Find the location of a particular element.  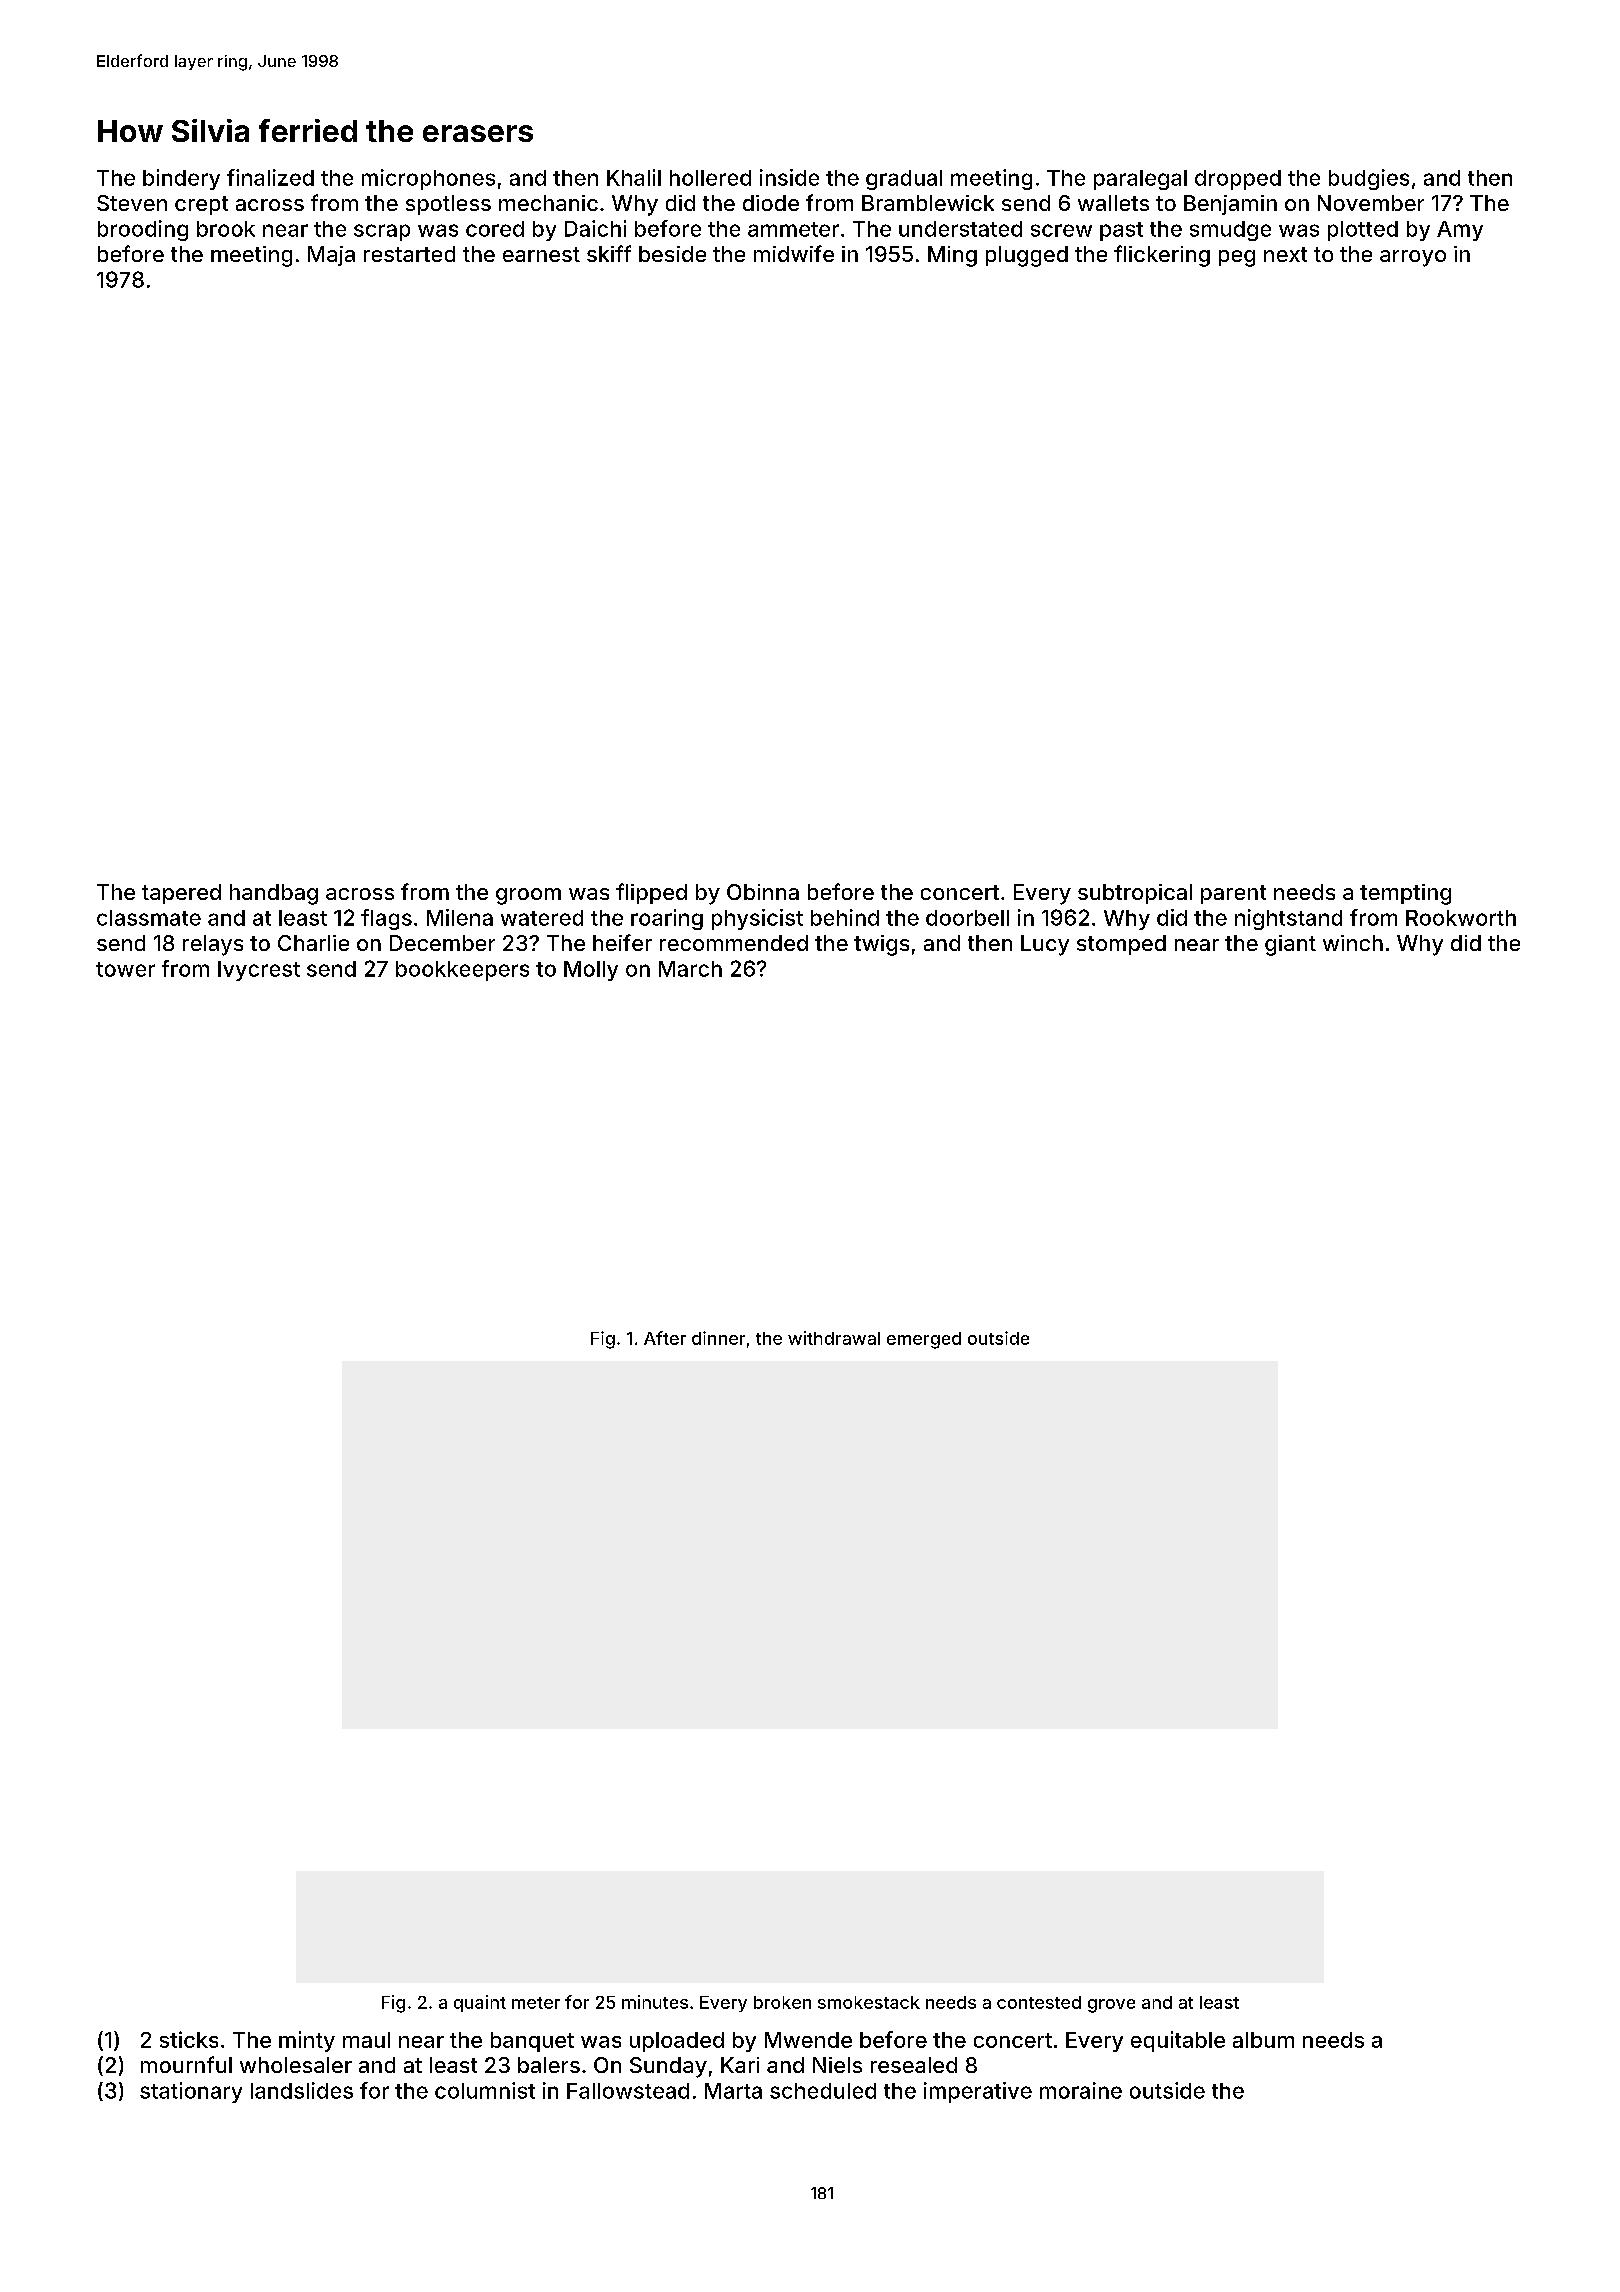

budgies is located at coordinates (1369, 179).
